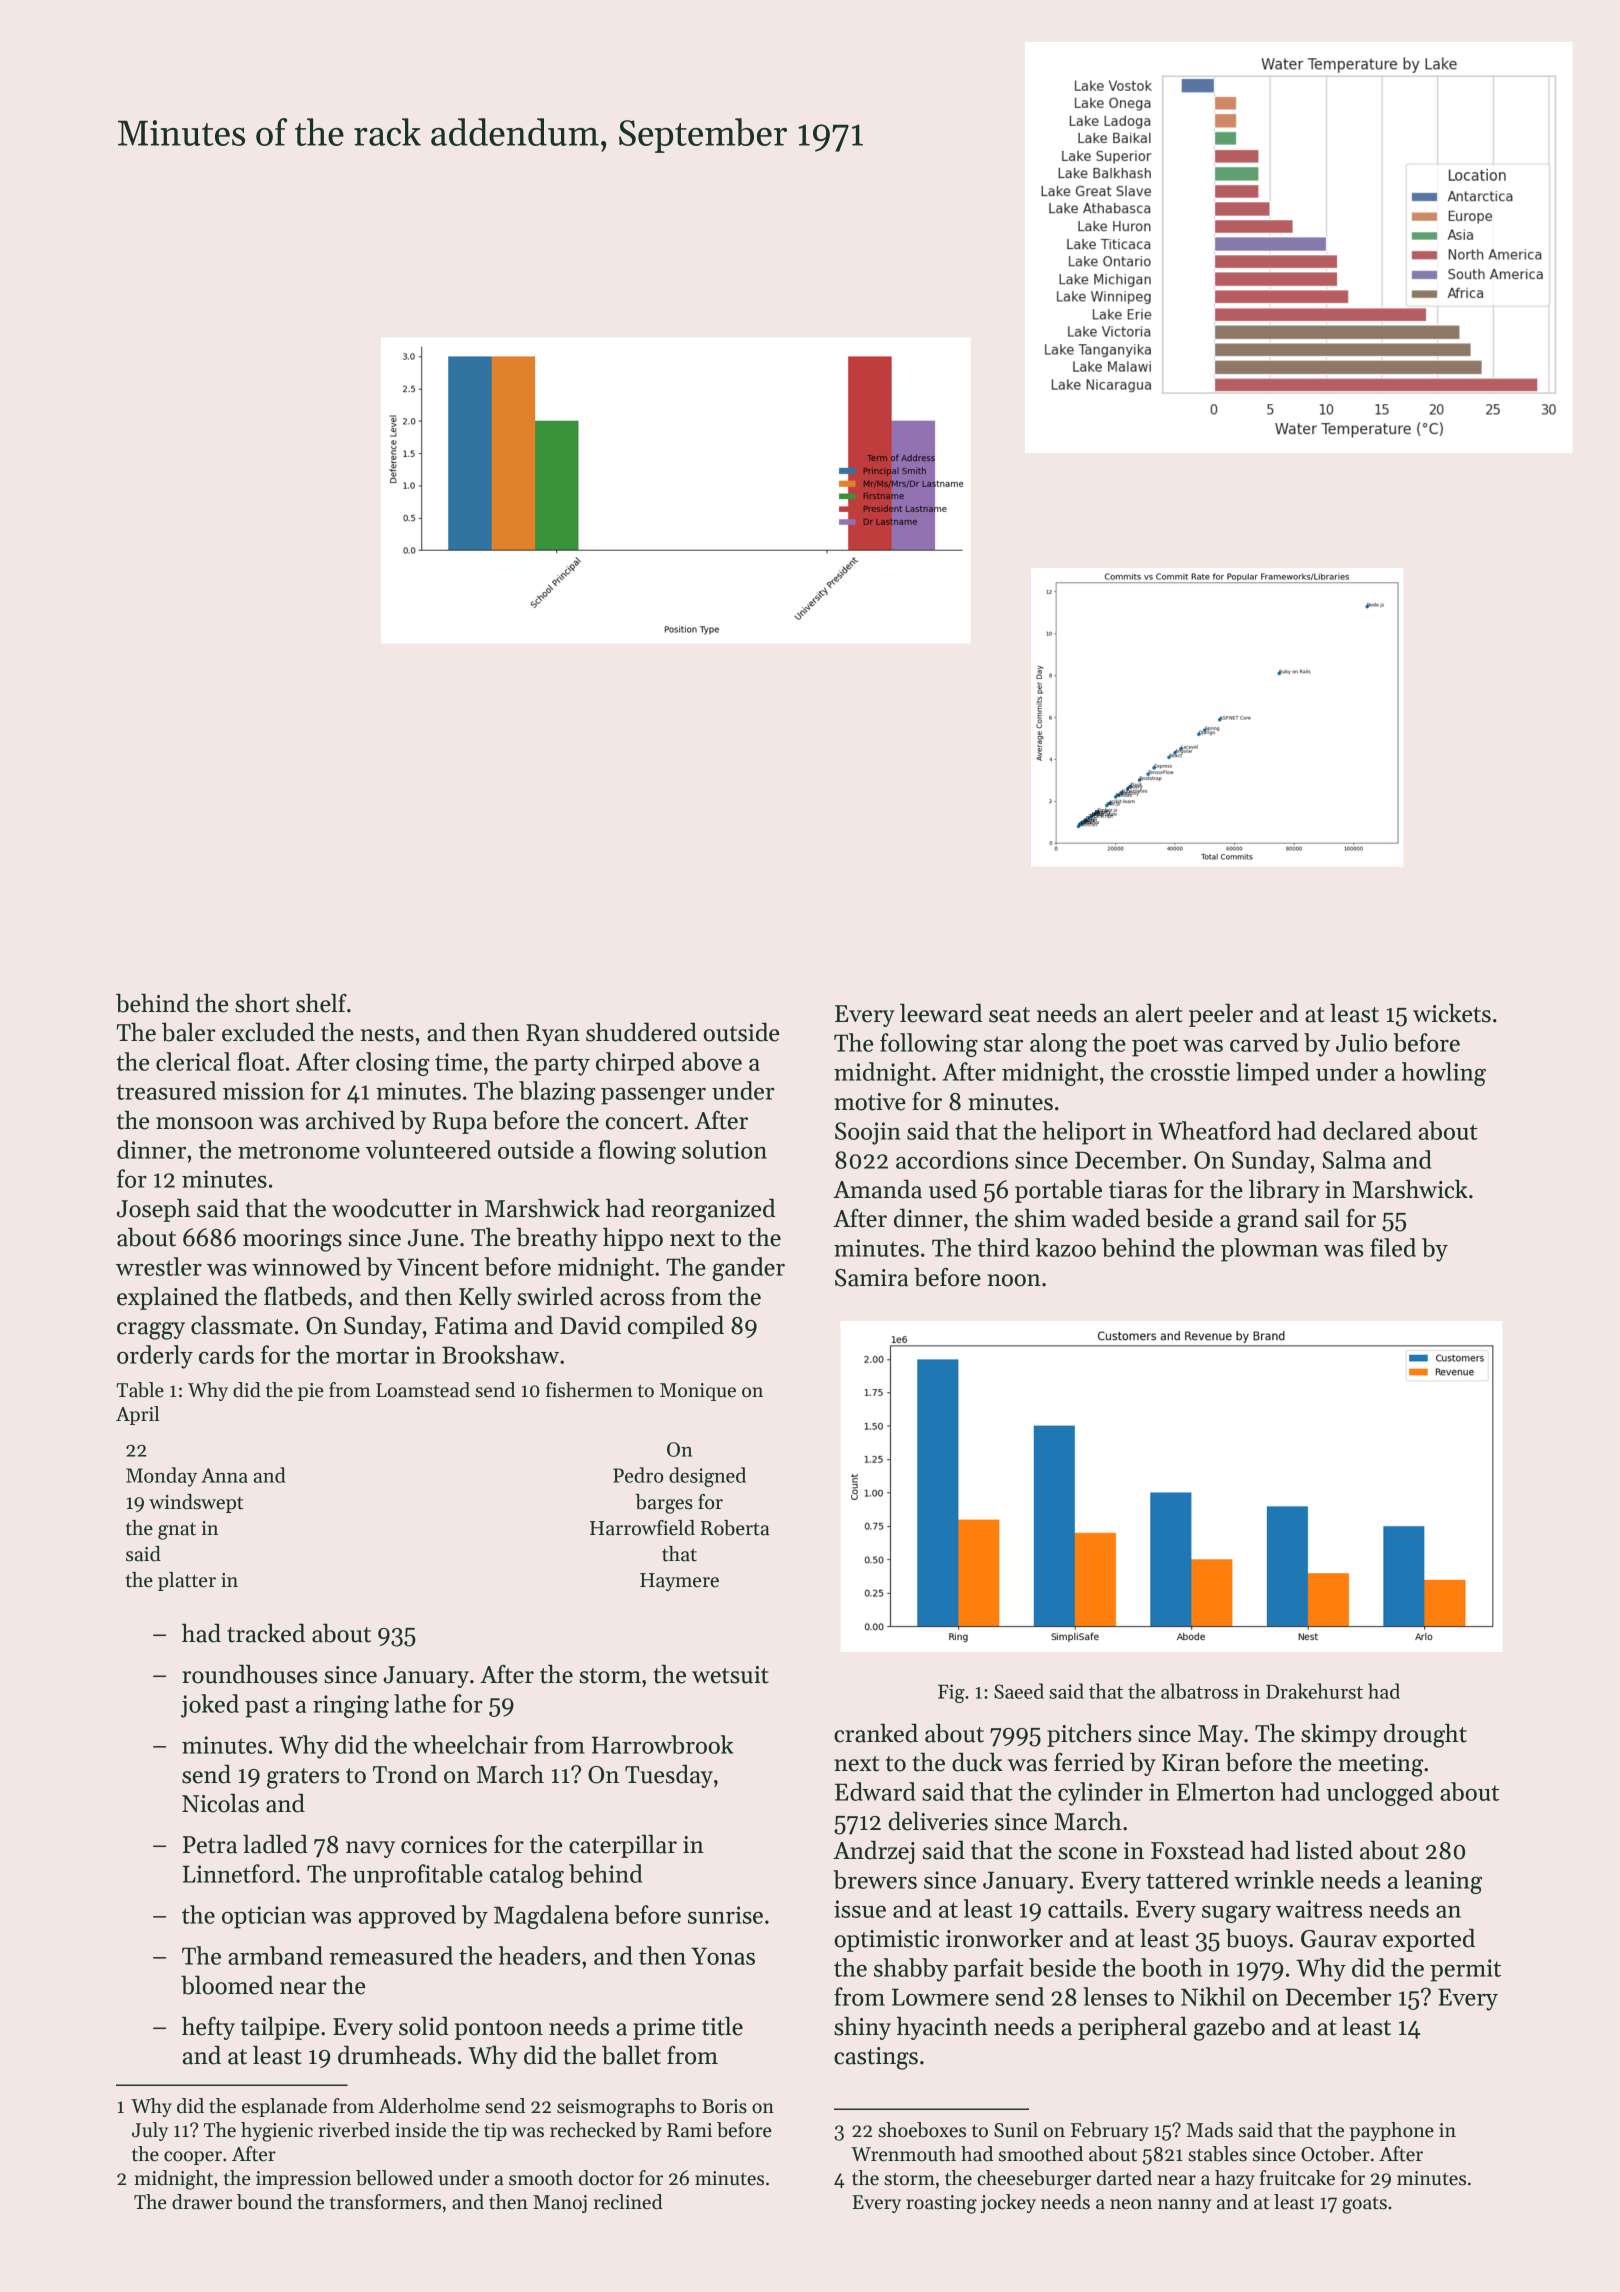  Describe the element at coordinates (1367, 1130) in the document. I see `declared` at that location.
